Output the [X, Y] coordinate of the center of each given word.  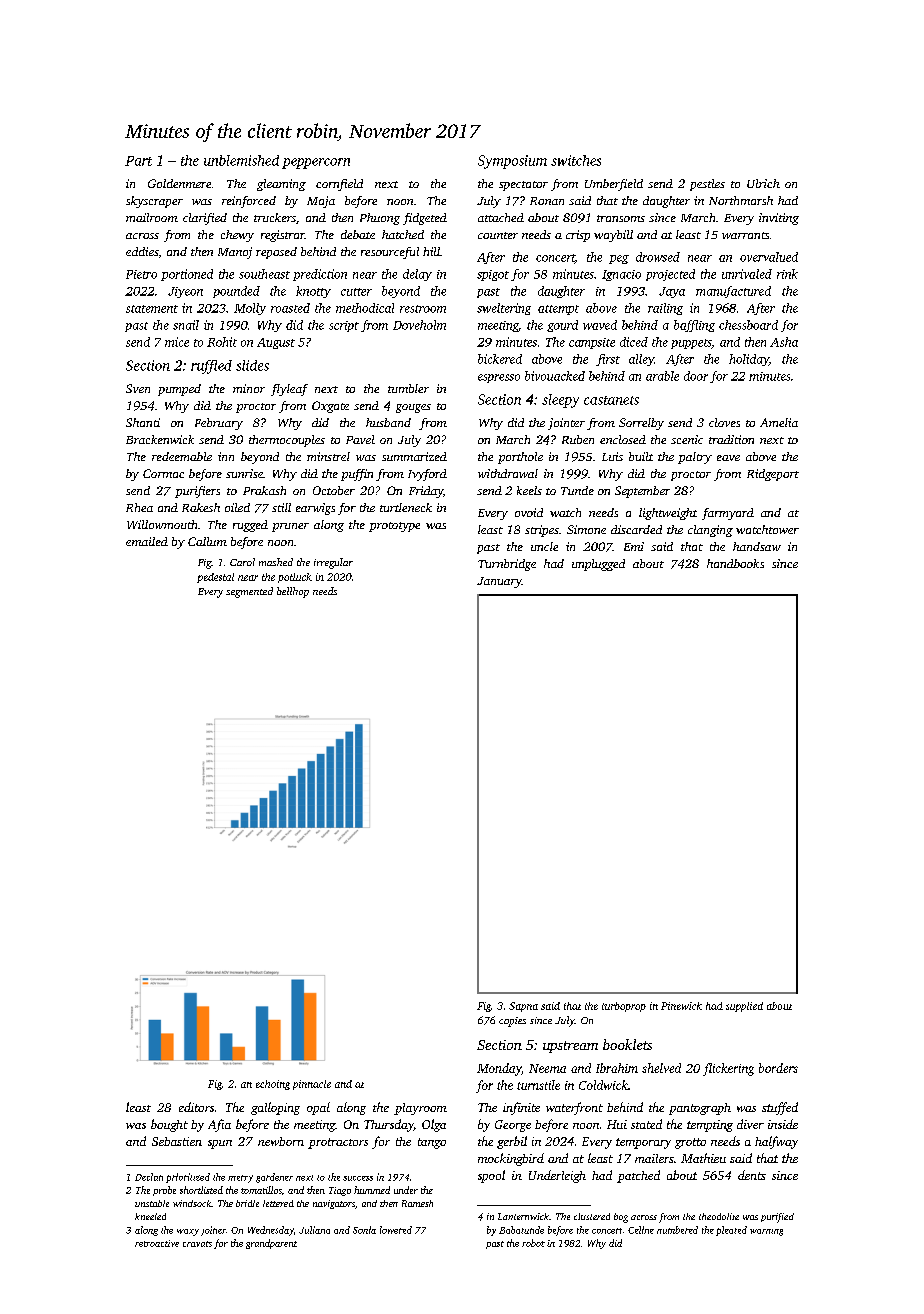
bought [169, 1125]
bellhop [293, 592]
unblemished [241, 160]
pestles [707, 185]
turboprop [624, 1007]
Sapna [523, 1007]
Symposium [512, 162]
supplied [744, 1007]
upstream [570, 1047]
